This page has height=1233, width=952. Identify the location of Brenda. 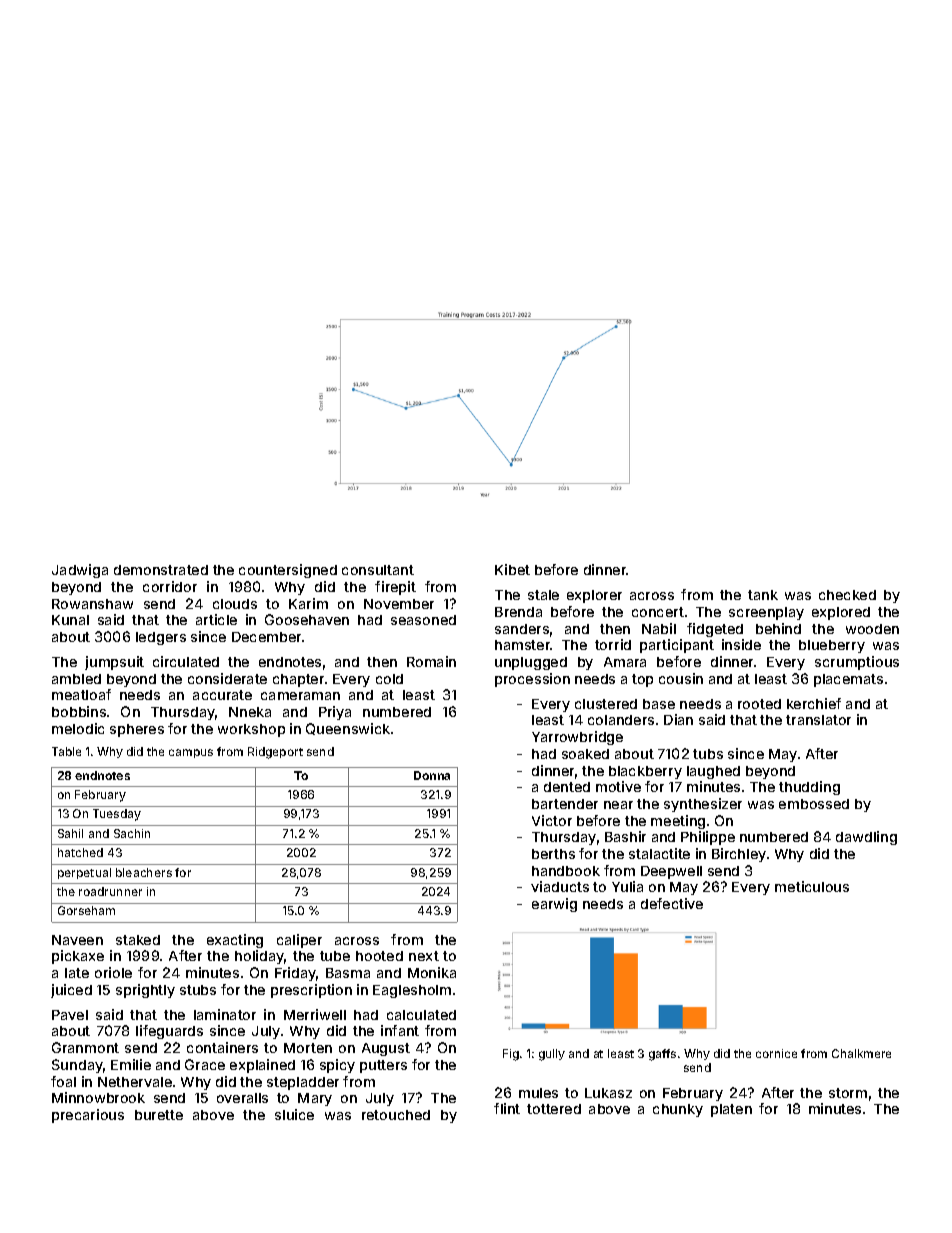
(518, 612).
